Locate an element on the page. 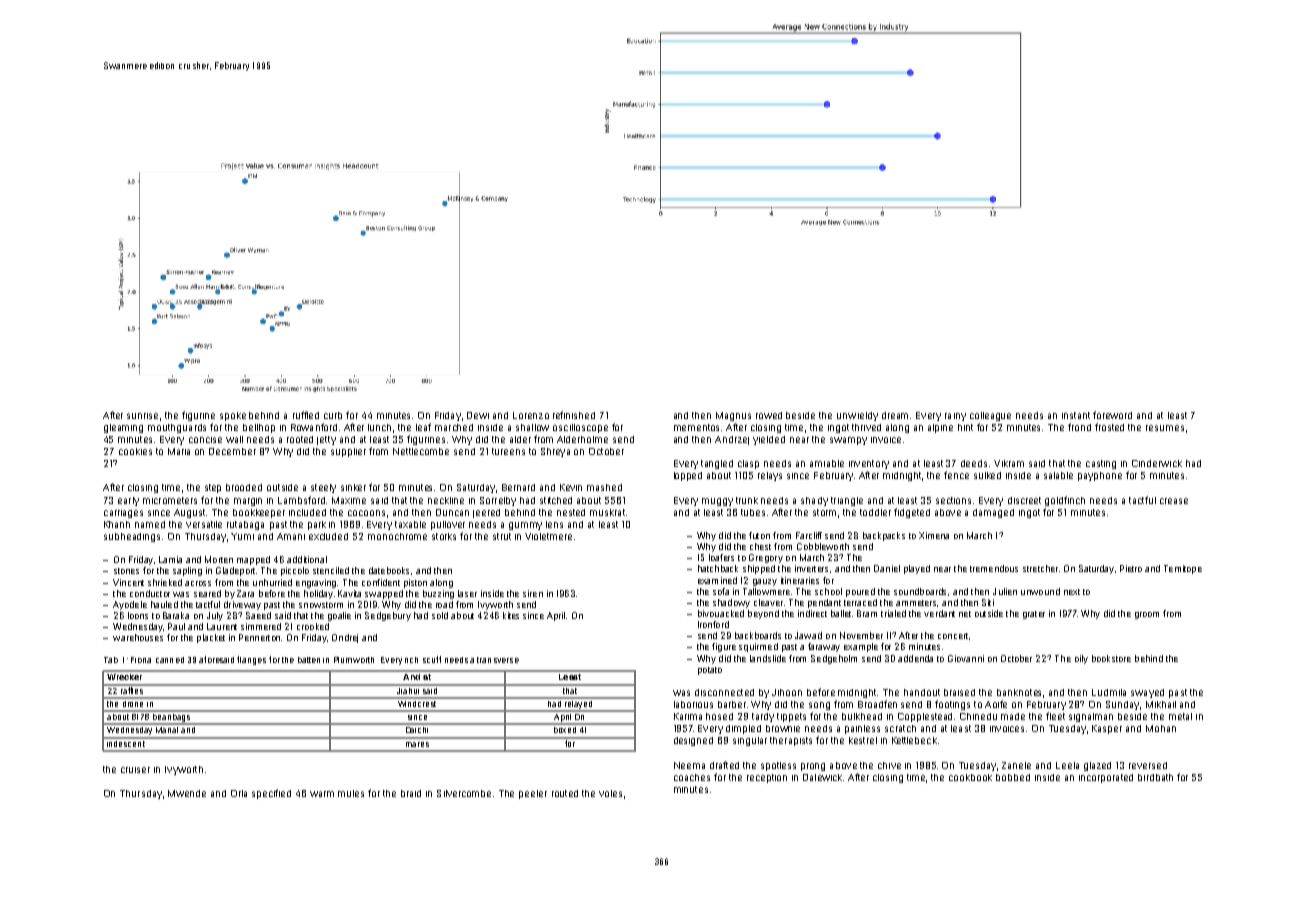  inventory is located at coordinates (869, 464).
